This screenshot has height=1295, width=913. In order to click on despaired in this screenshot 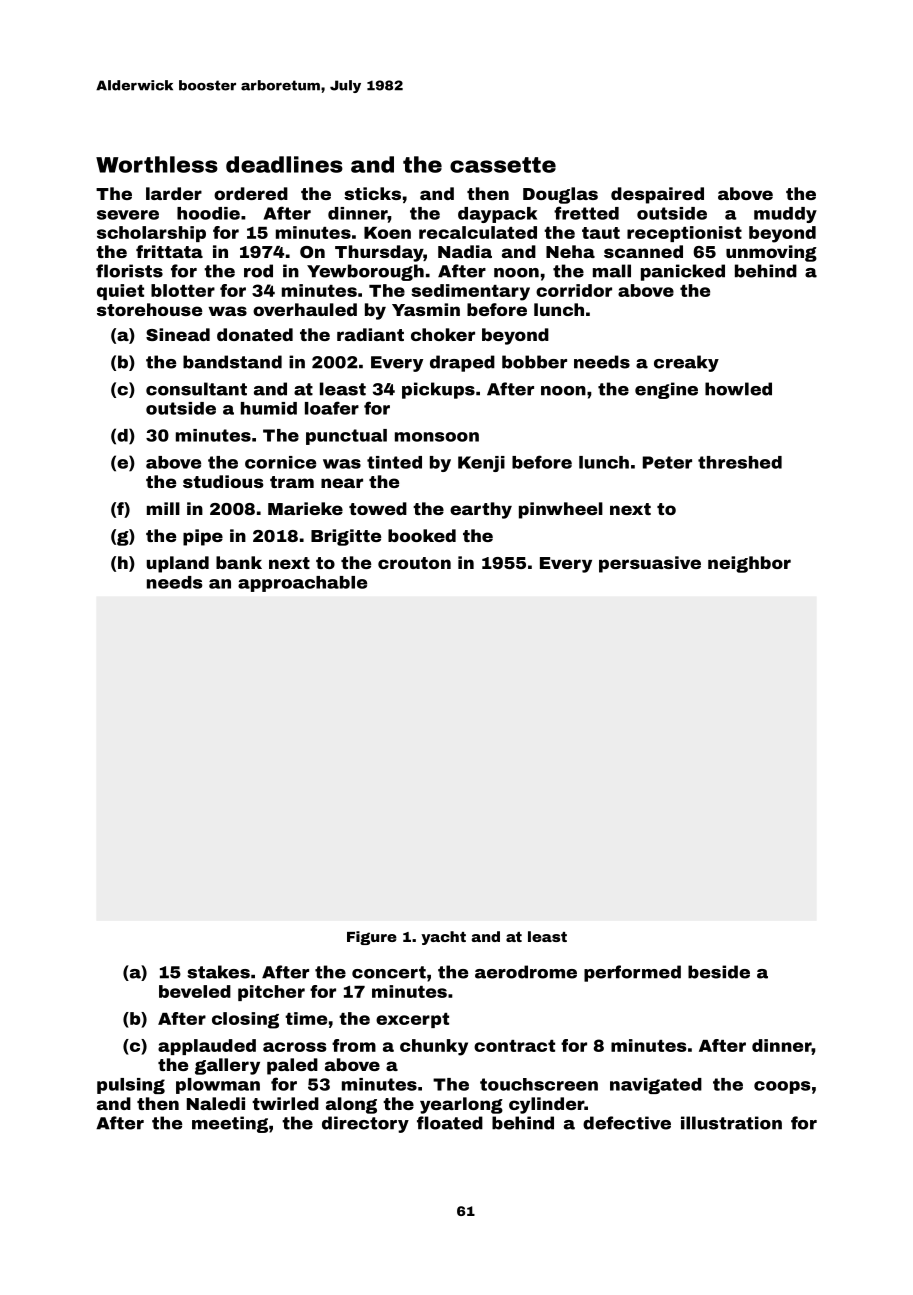, I will do `click(657, 195)`.
